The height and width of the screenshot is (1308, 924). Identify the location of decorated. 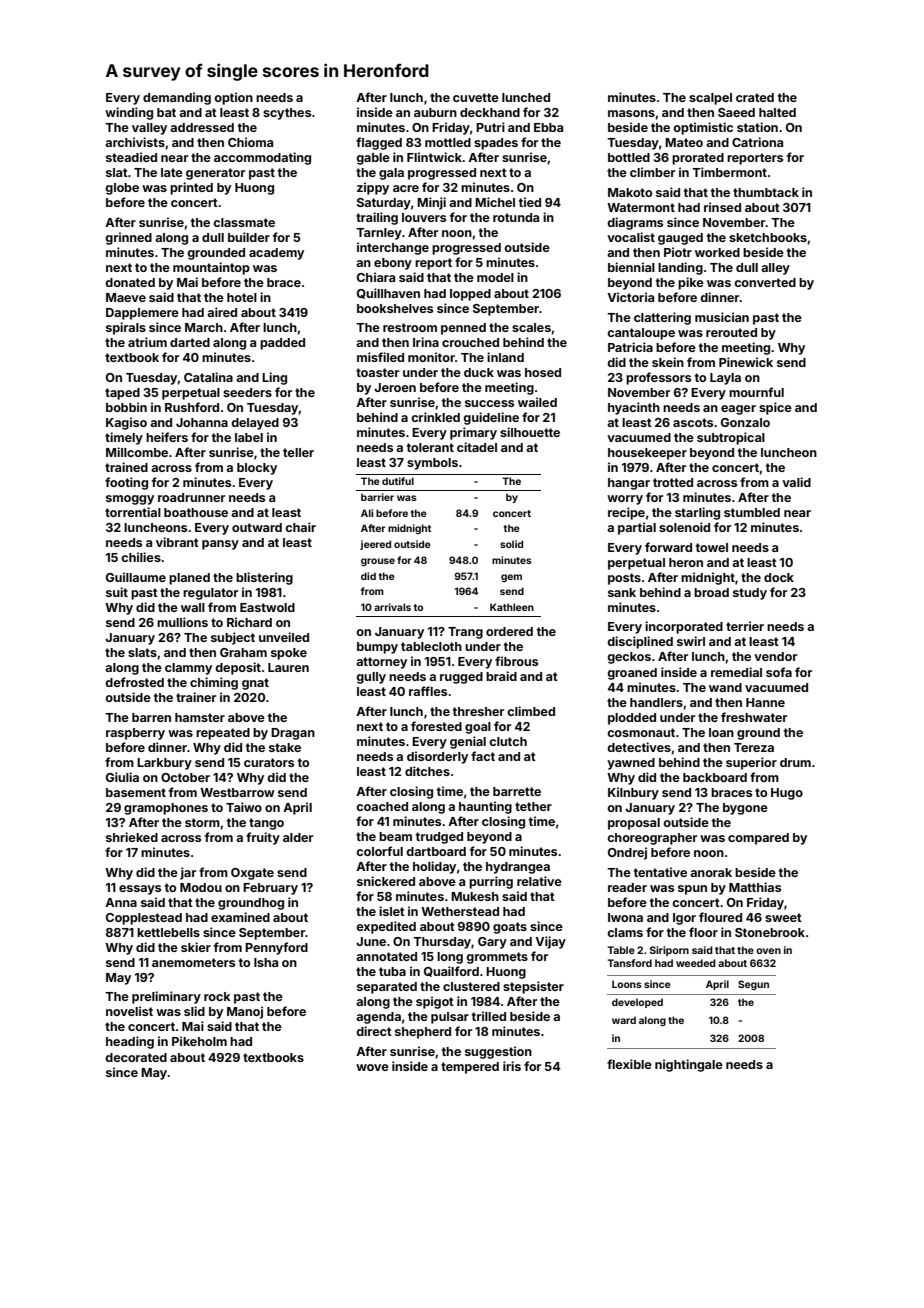
(136, 1057).
